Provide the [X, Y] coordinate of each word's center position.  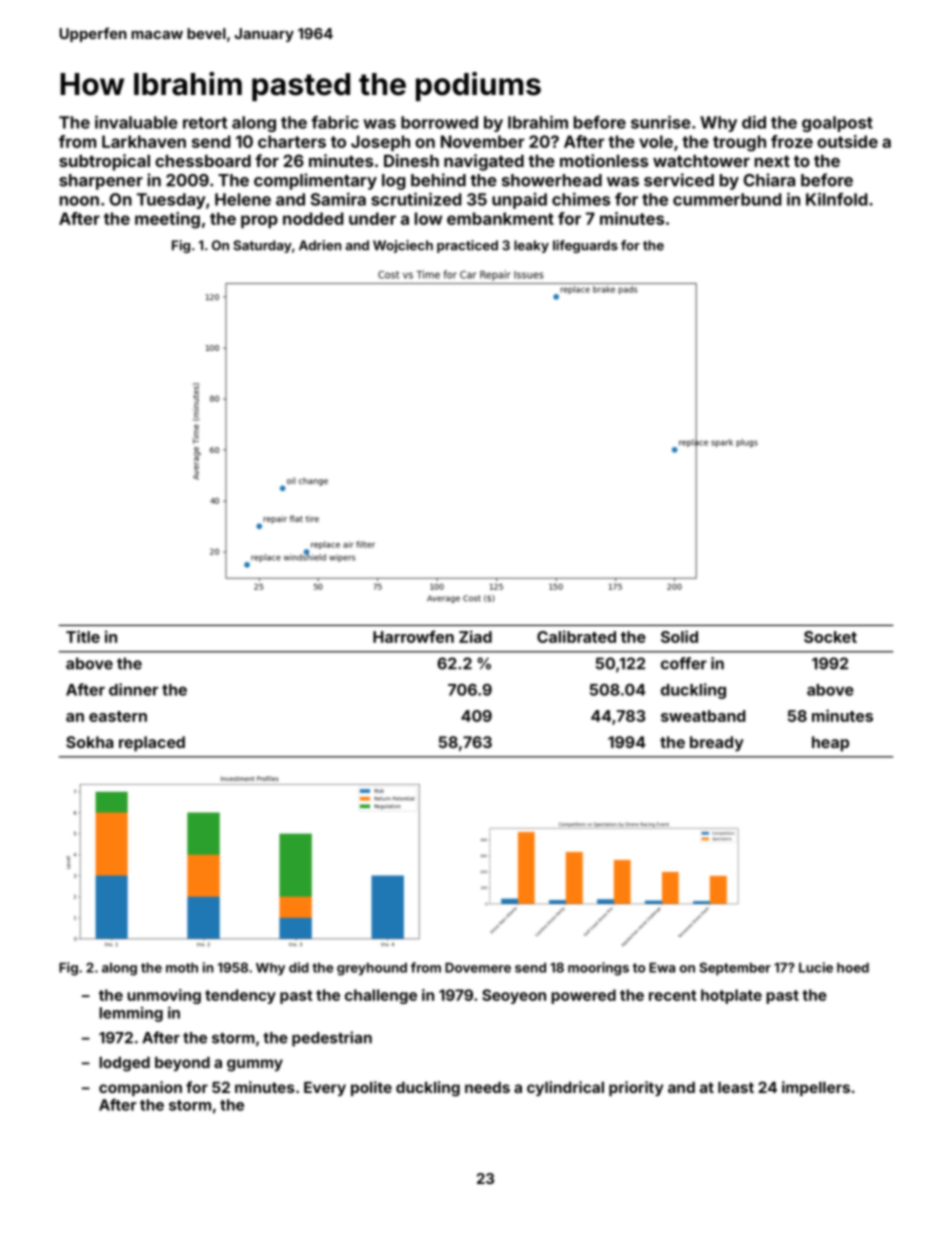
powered [583, 996]
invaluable [136, 122]
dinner [133, 689]
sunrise [661, 122]
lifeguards [585, 246]
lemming [131, 1014]
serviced [679, 180]
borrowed [439, 122]
